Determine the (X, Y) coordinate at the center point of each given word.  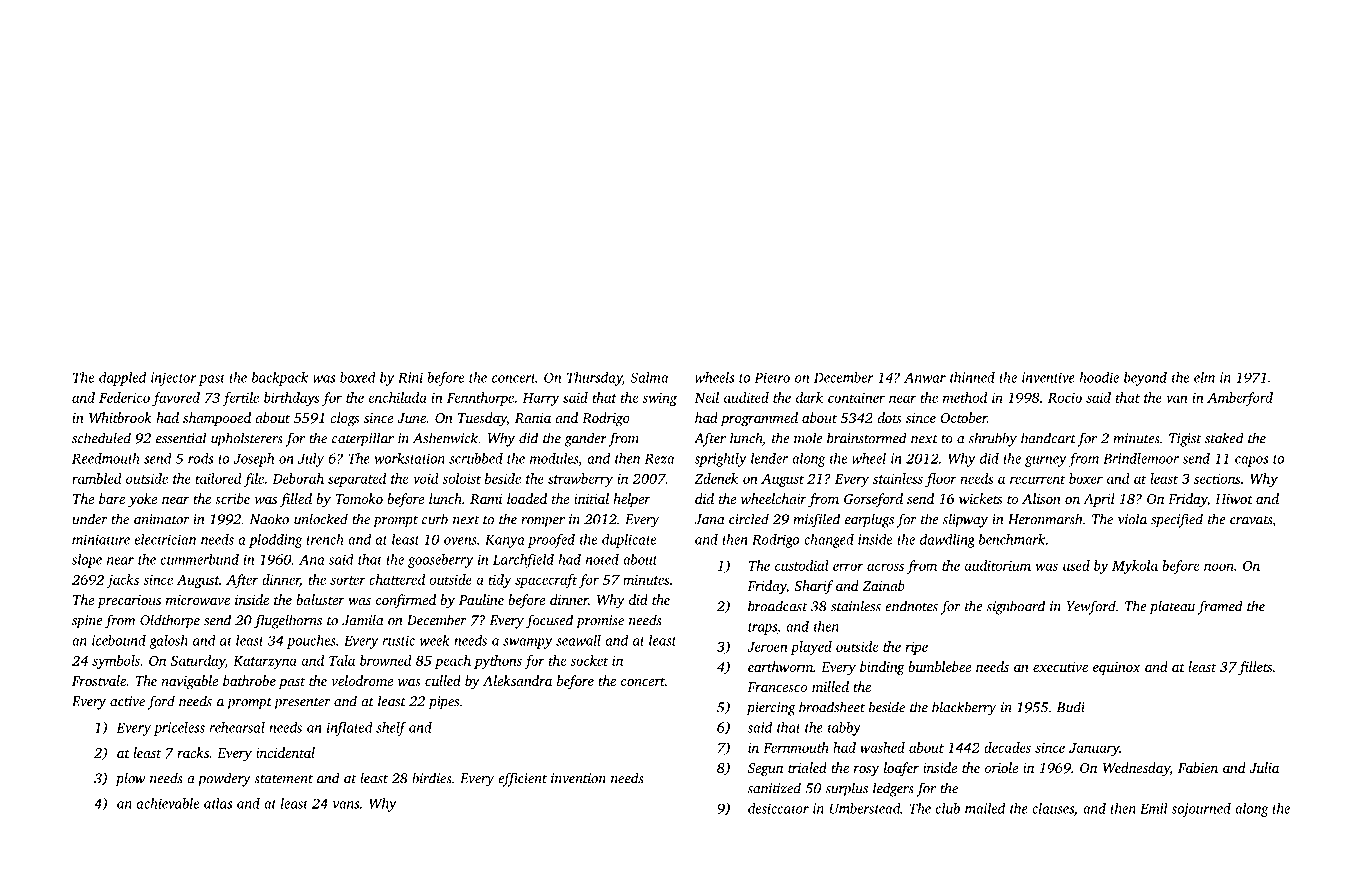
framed (1220, 607)
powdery (224, 779)
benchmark (1012, 539)
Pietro (772, 377)
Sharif (813, 587)
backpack (280, 379)
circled (749, 519)
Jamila (363, 620)
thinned (972, 377)
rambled (97, 478)
